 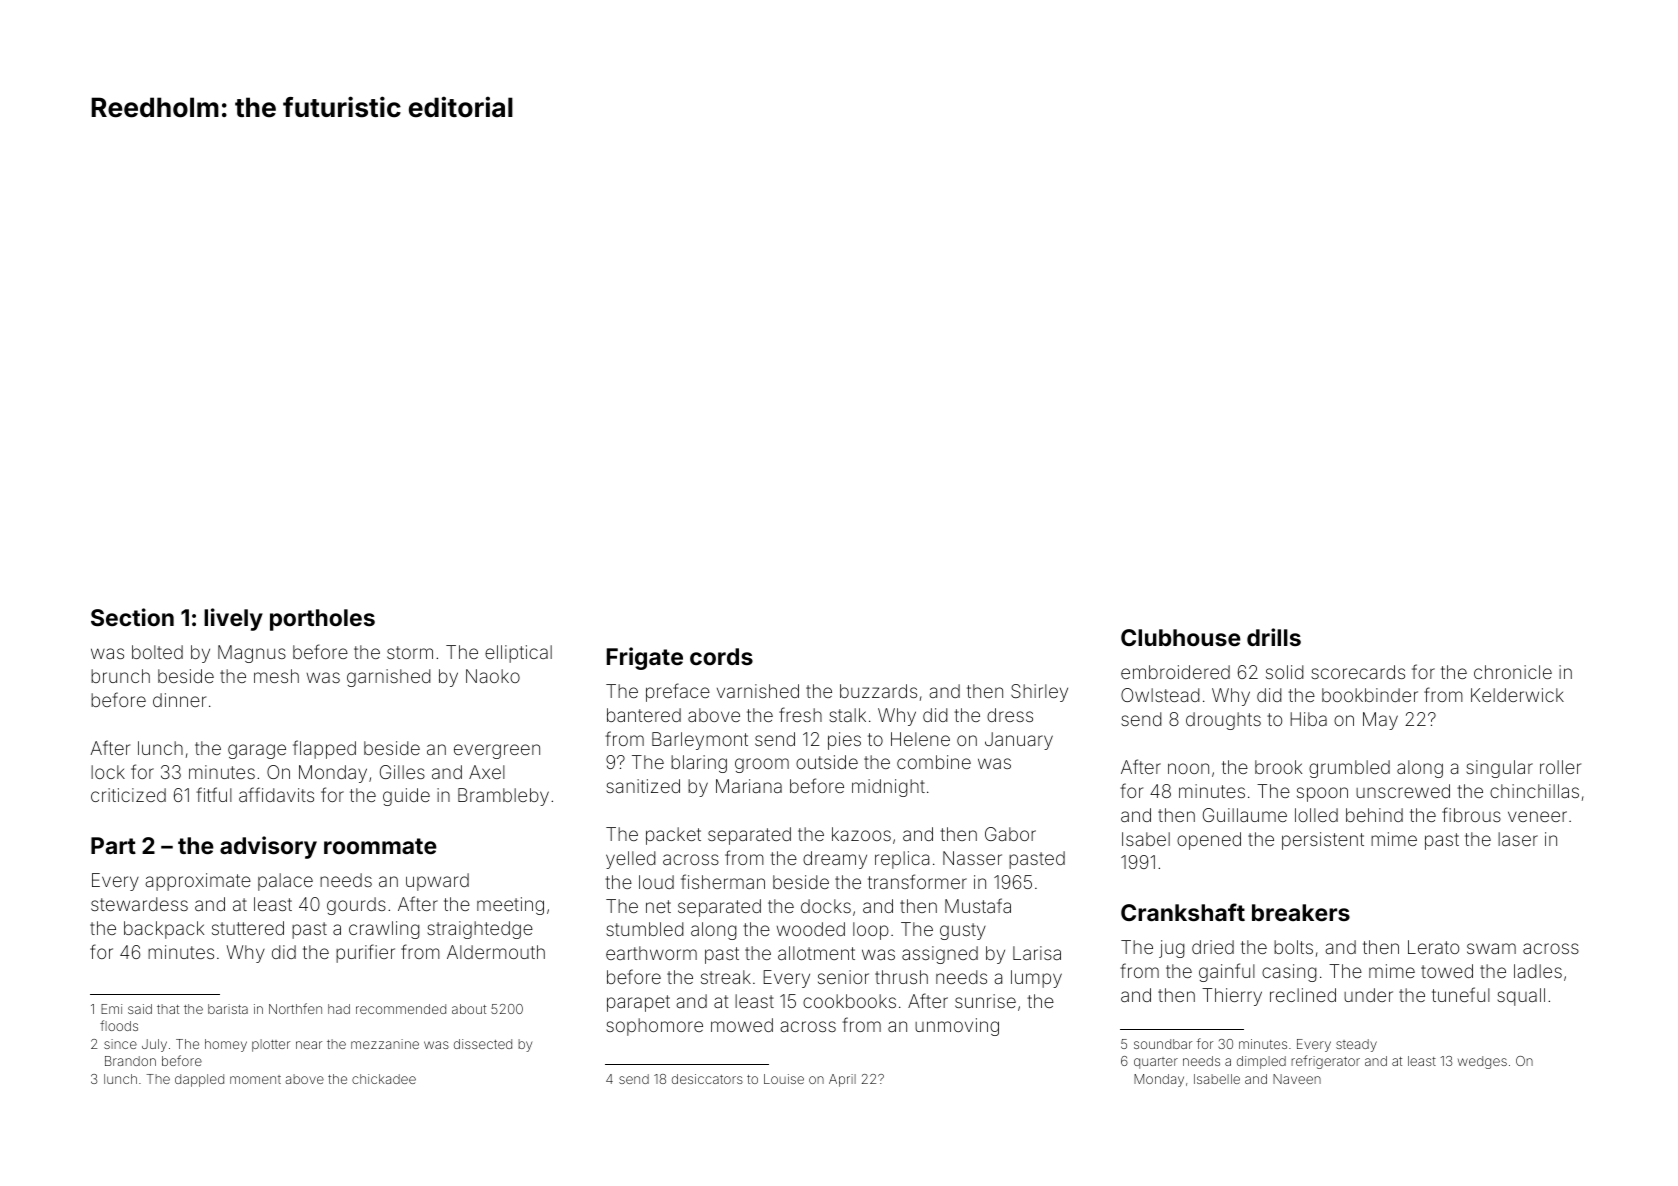 I want to click on soundbar, so click(x=1163, y=1044).
